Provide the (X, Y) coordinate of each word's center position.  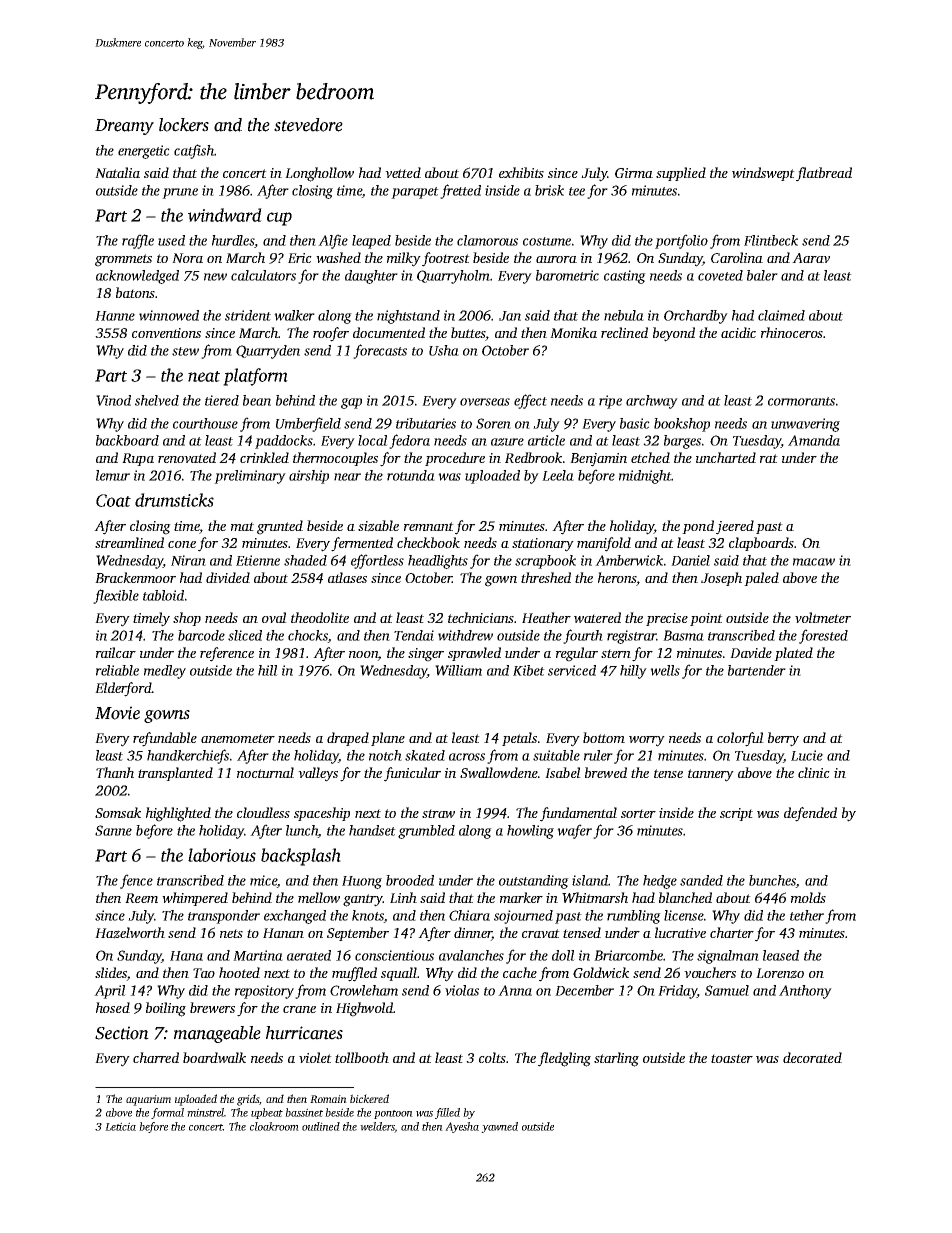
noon (363, 656)
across (467, 757)
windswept (763, 174)
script (736, 814)
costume (547, 241)
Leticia (120, 1126)
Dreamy (124, 127)
